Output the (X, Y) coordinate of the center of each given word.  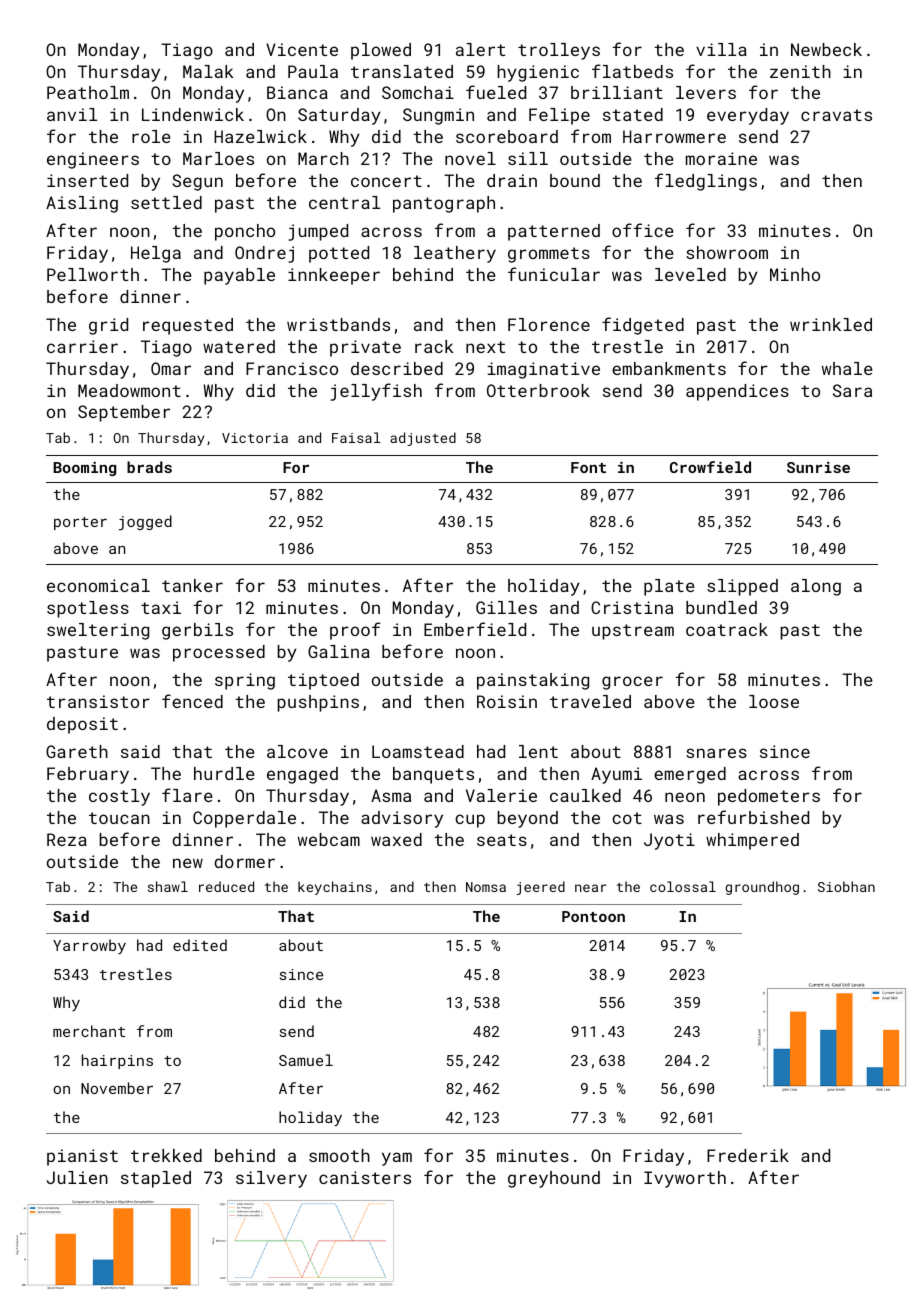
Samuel (306, 1060)
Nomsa (486, 887)
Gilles (506, 607)
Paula (313, 71)
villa (721, 49)
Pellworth (93, 274)
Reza (67, 839)
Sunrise (818, 467)
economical (98, 585)
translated (402, 71)
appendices (737, 392)
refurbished (753, 817)
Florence (549, 324)
